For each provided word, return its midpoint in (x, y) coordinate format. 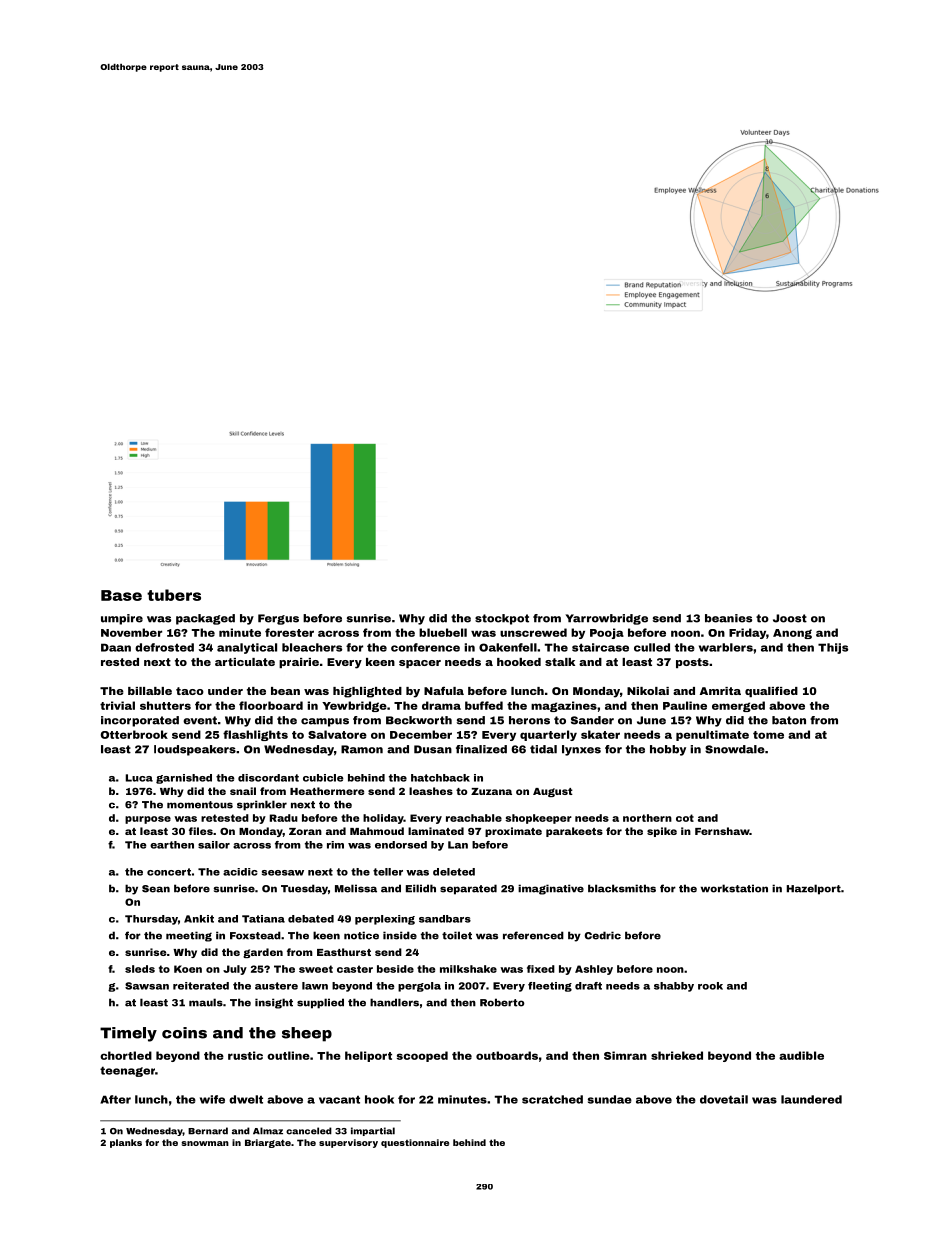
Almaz (268, 1131)
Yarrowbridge (606, 619)
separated (468, 889)
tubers (174, 595)
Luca (139, 778)
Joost (790, 618)
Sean (156, 889)
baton (789, 720)
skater (600, 734)
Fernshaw (722, 831)
